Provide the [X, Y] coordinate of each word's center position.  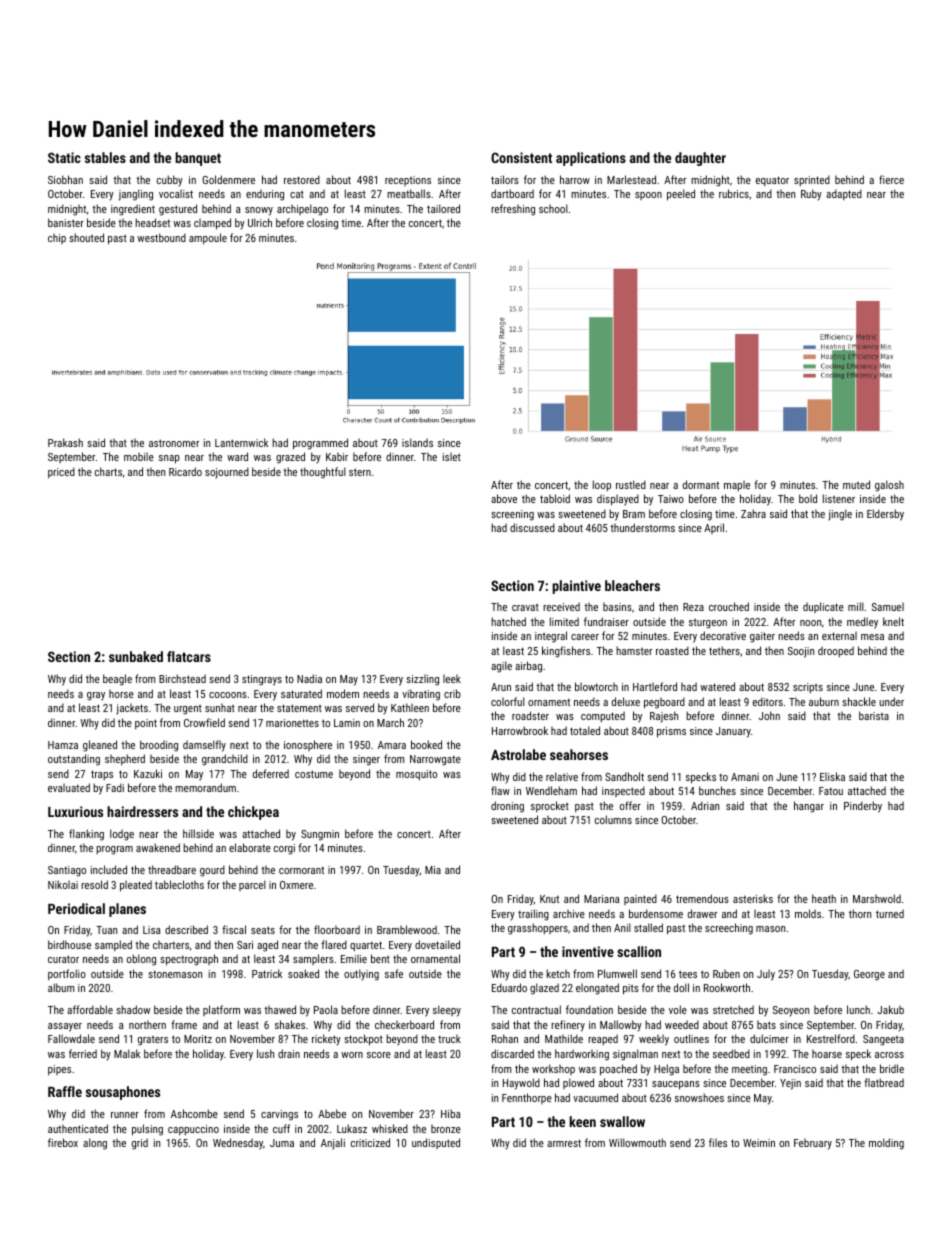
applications [591, 159]
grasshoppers [538, 929]
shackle [859, 701]
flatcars [189, 656]
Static [64, 157]
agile [501, 667]
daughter [700, 159]
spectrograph [189, 960]
